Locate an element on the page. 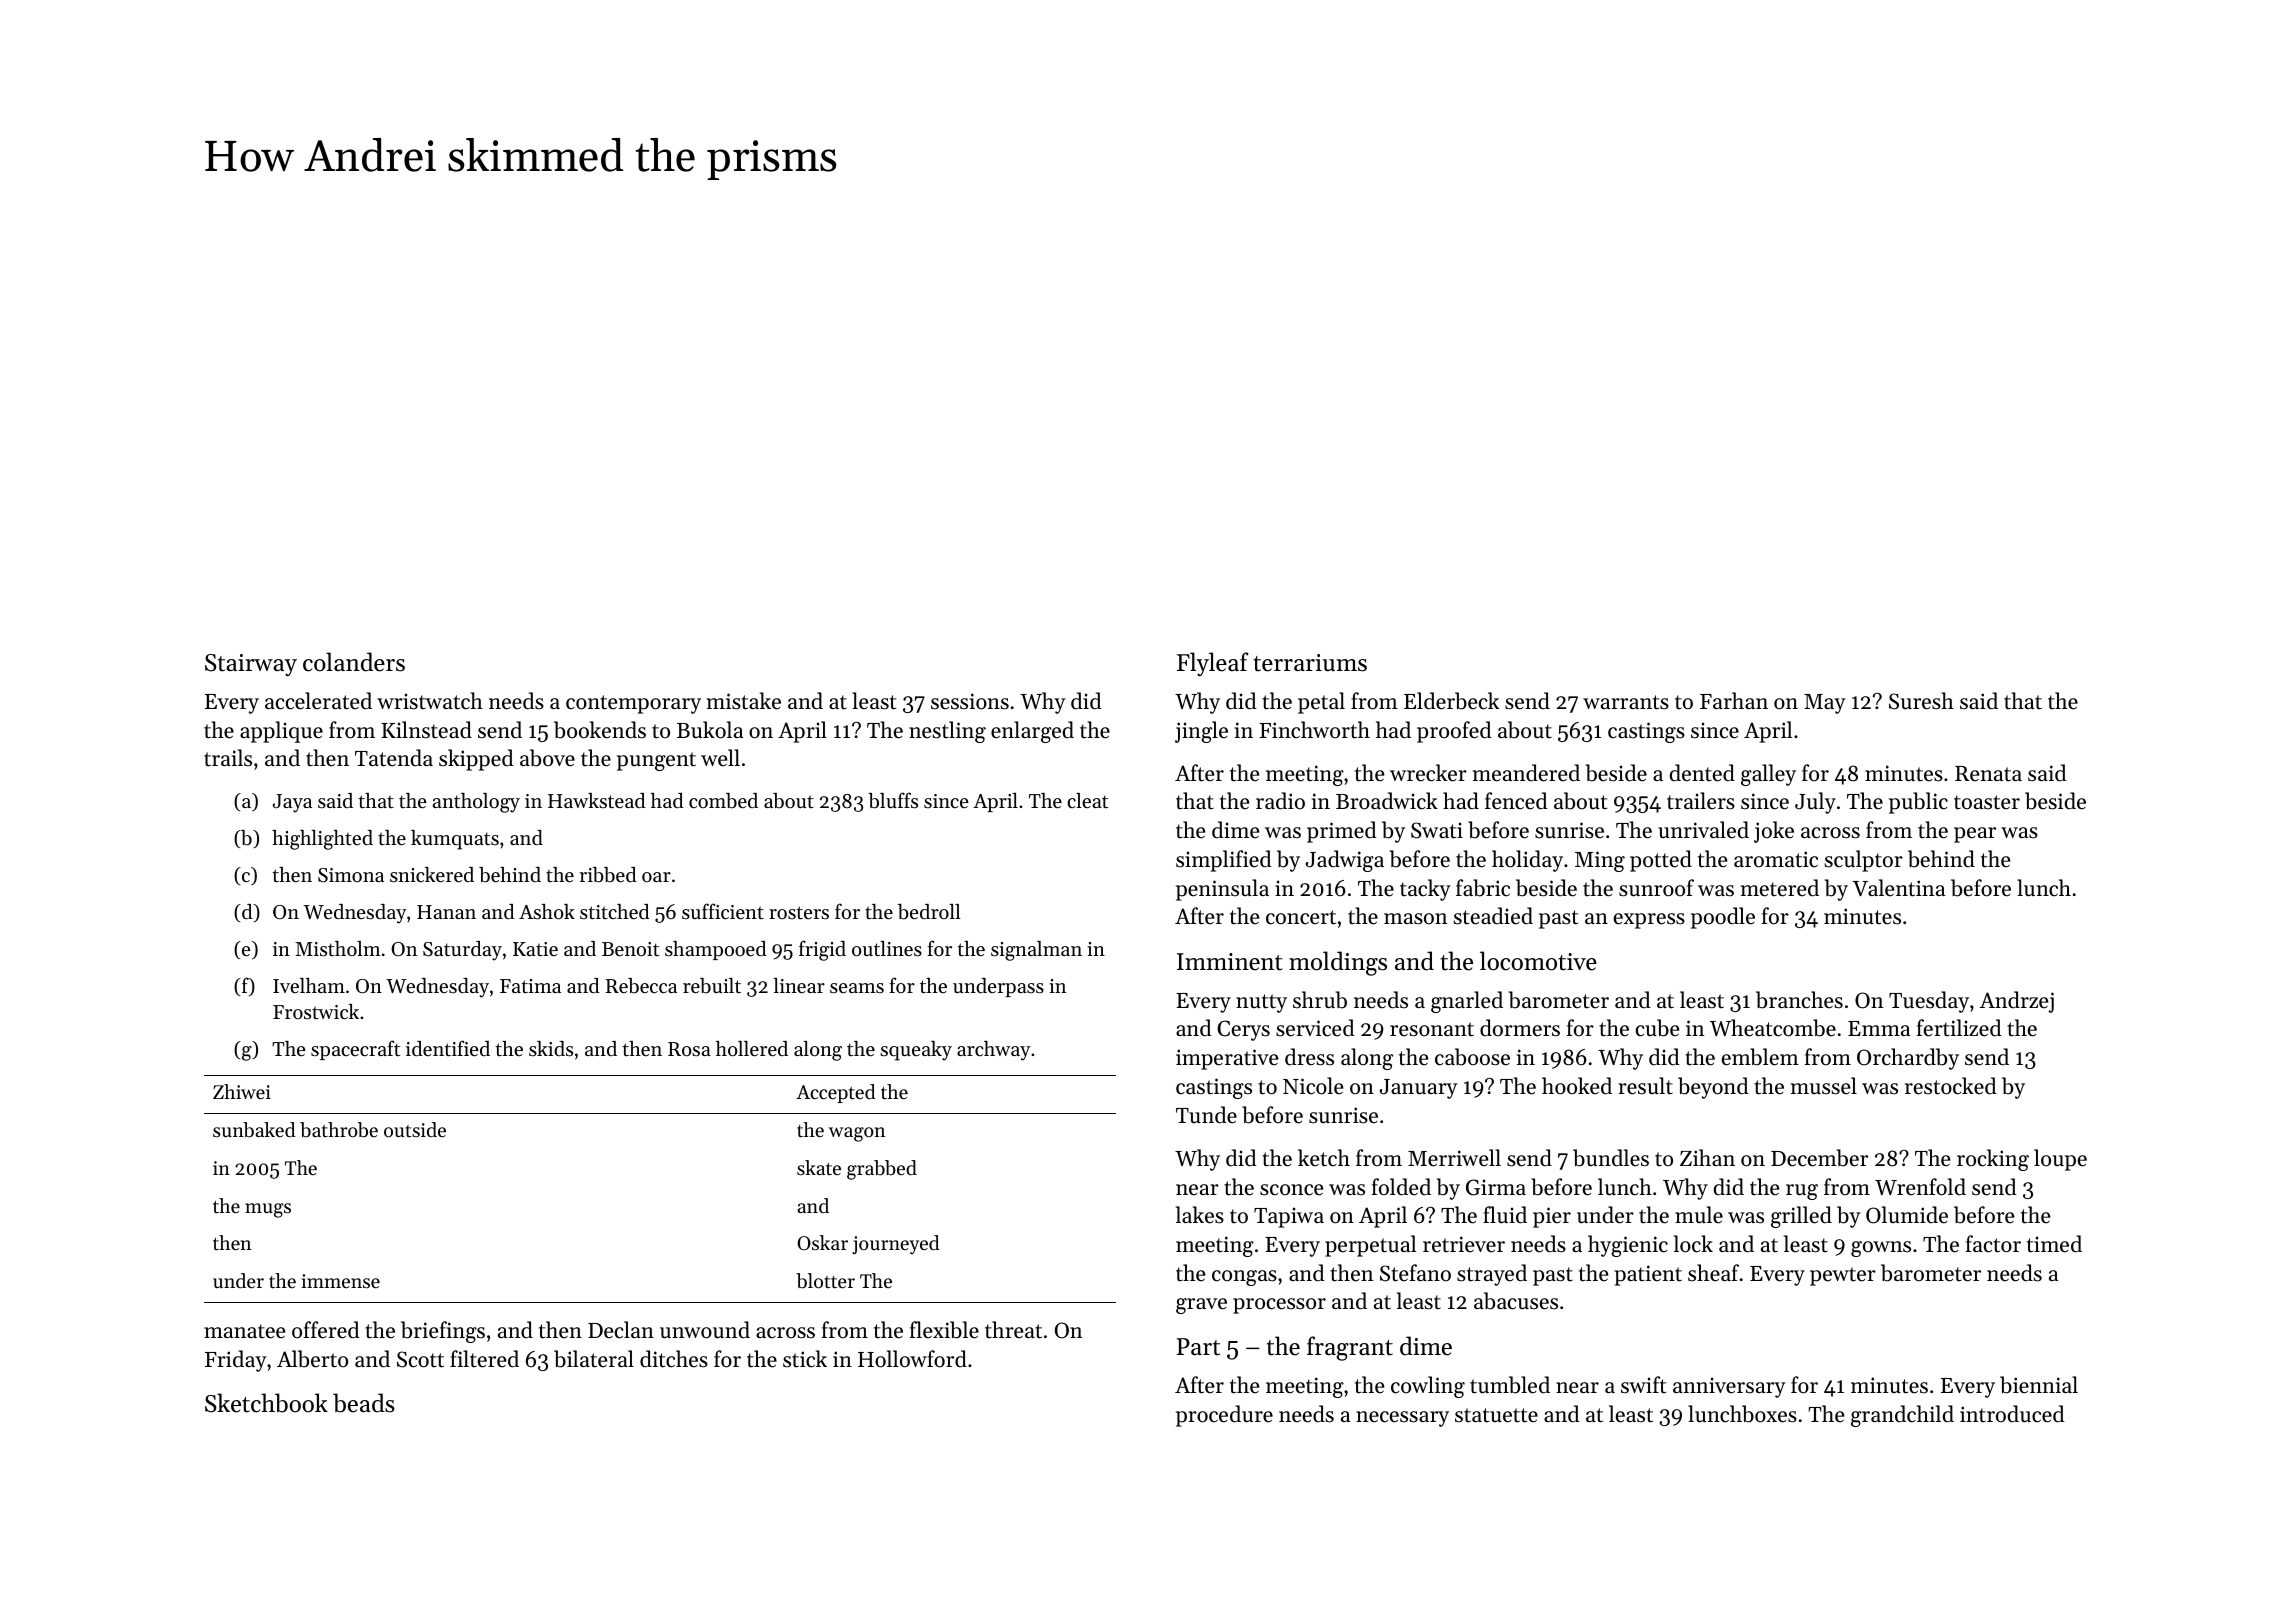 This document has width=2292, height=1620. procedure is located at coordinates (1224, 1416).
